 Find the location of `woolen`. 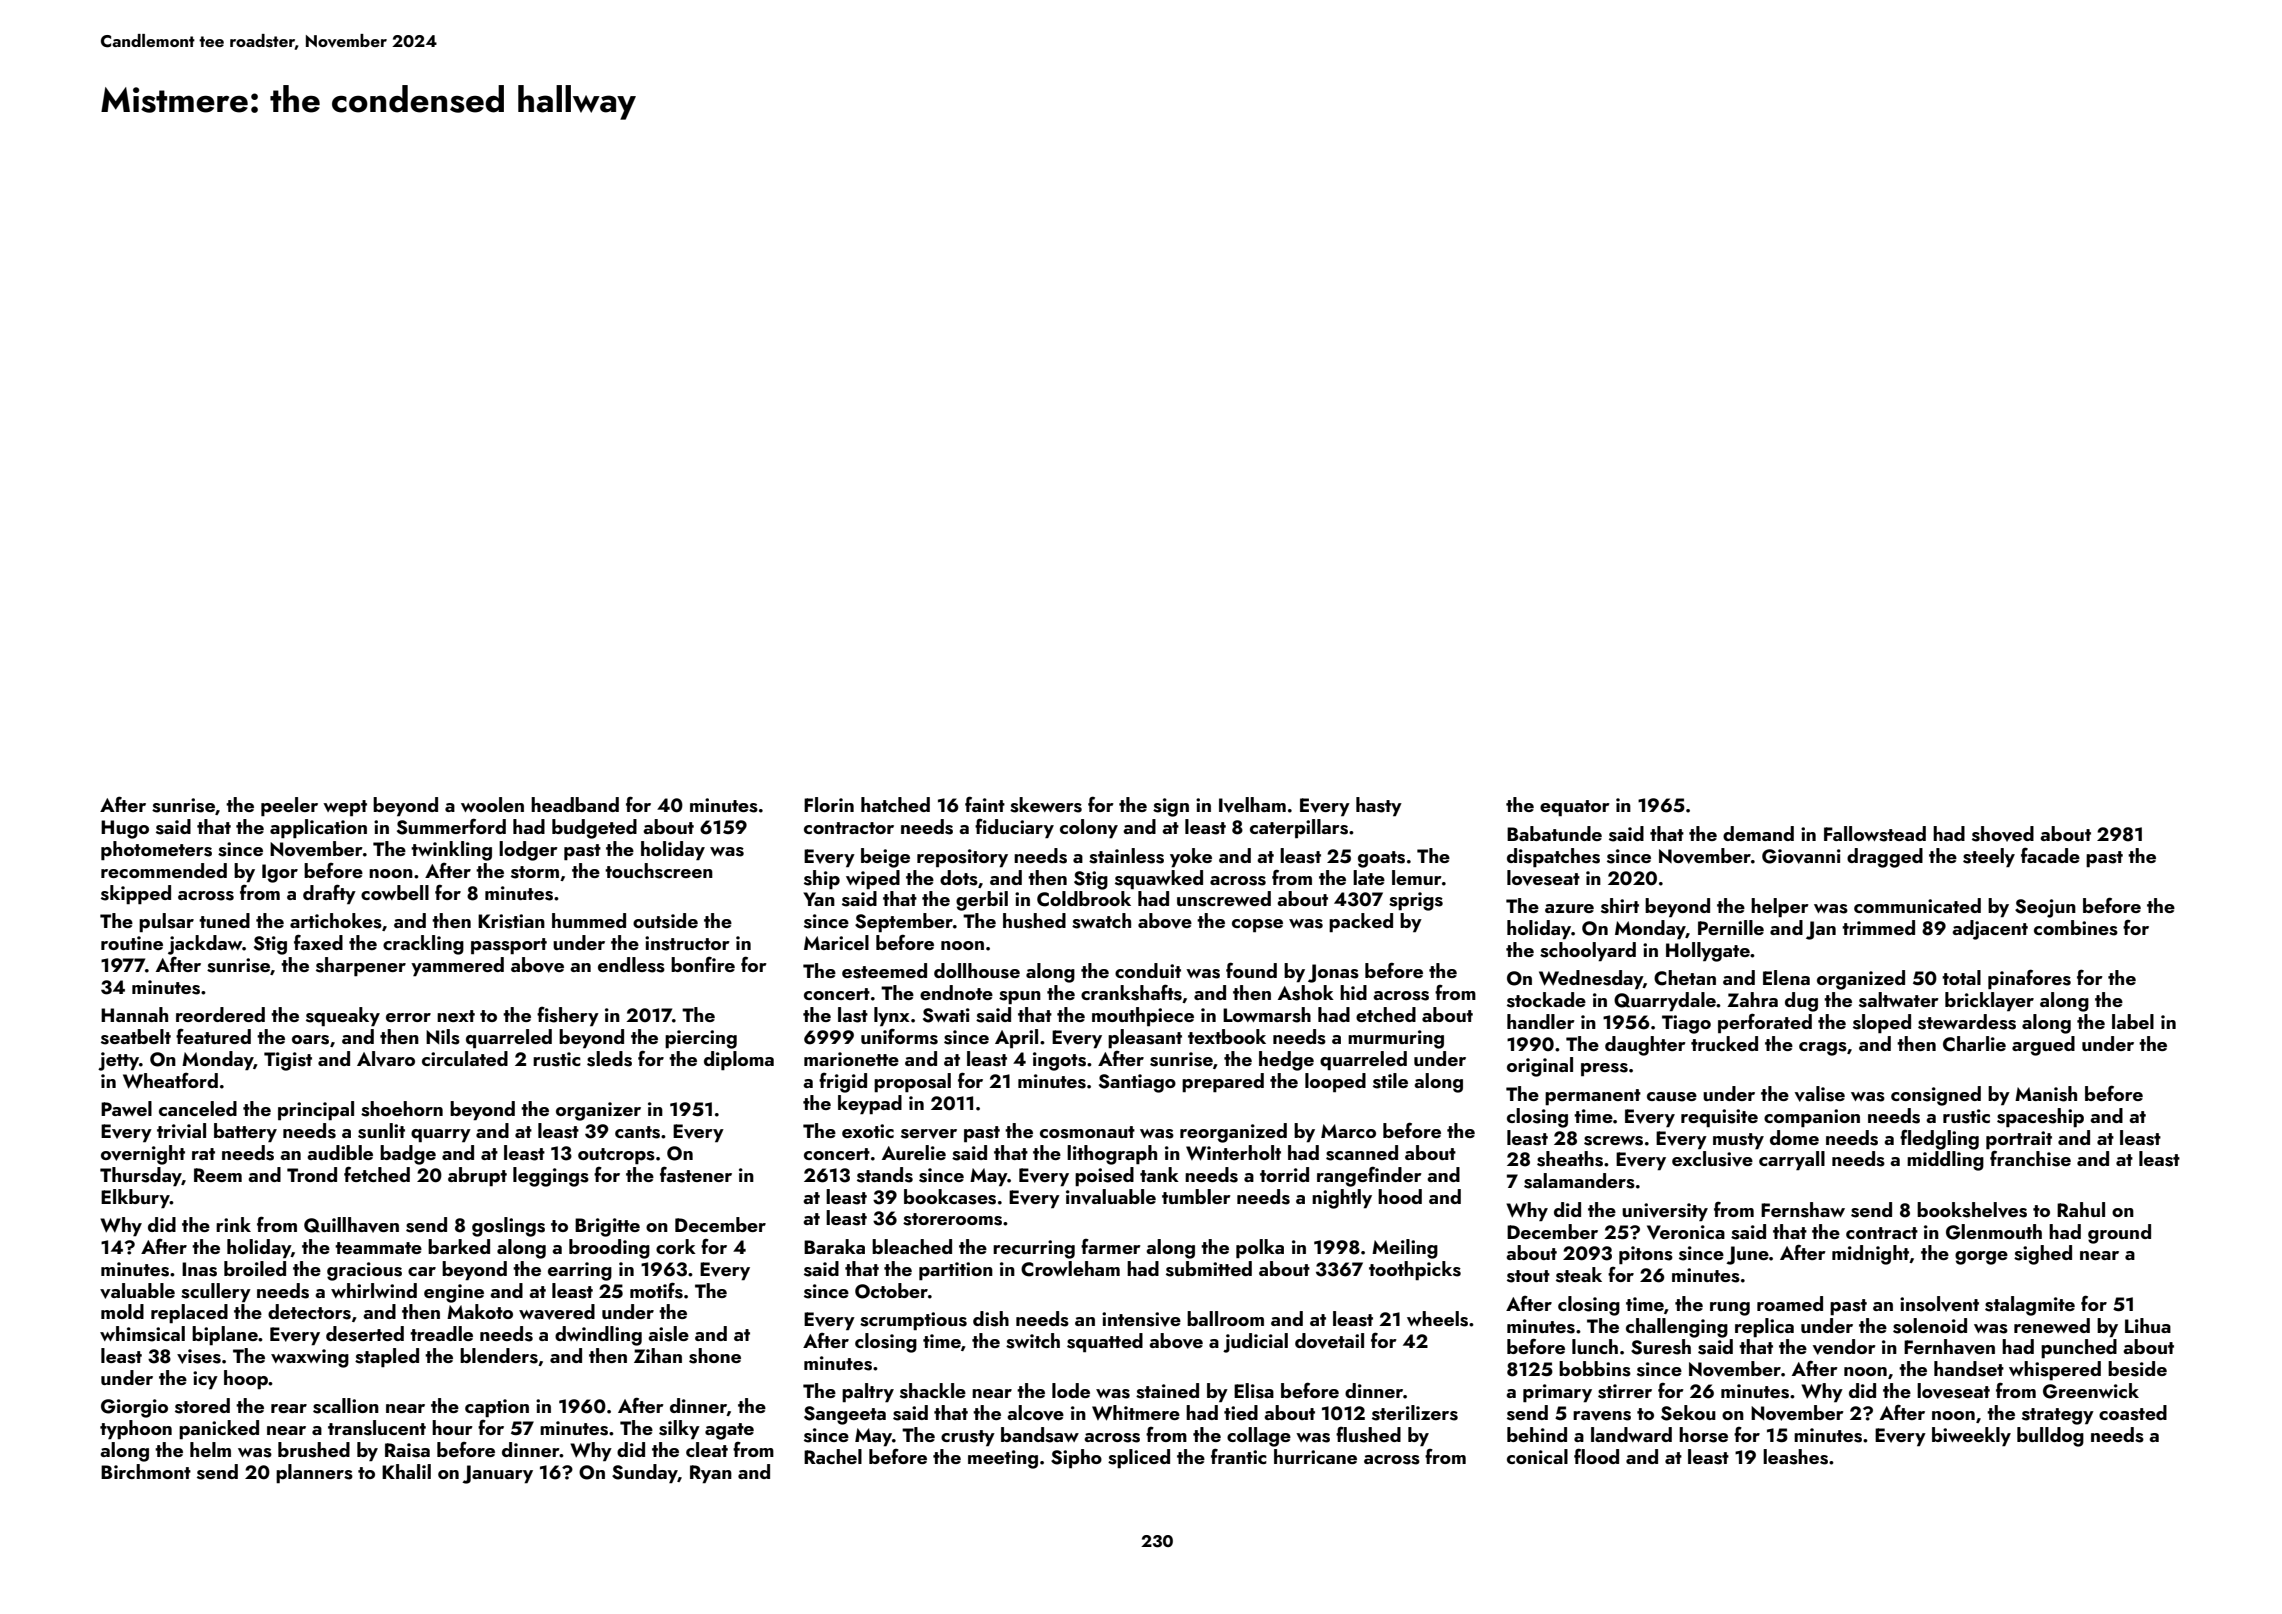

woolen is located at coordinates (492, 804).
